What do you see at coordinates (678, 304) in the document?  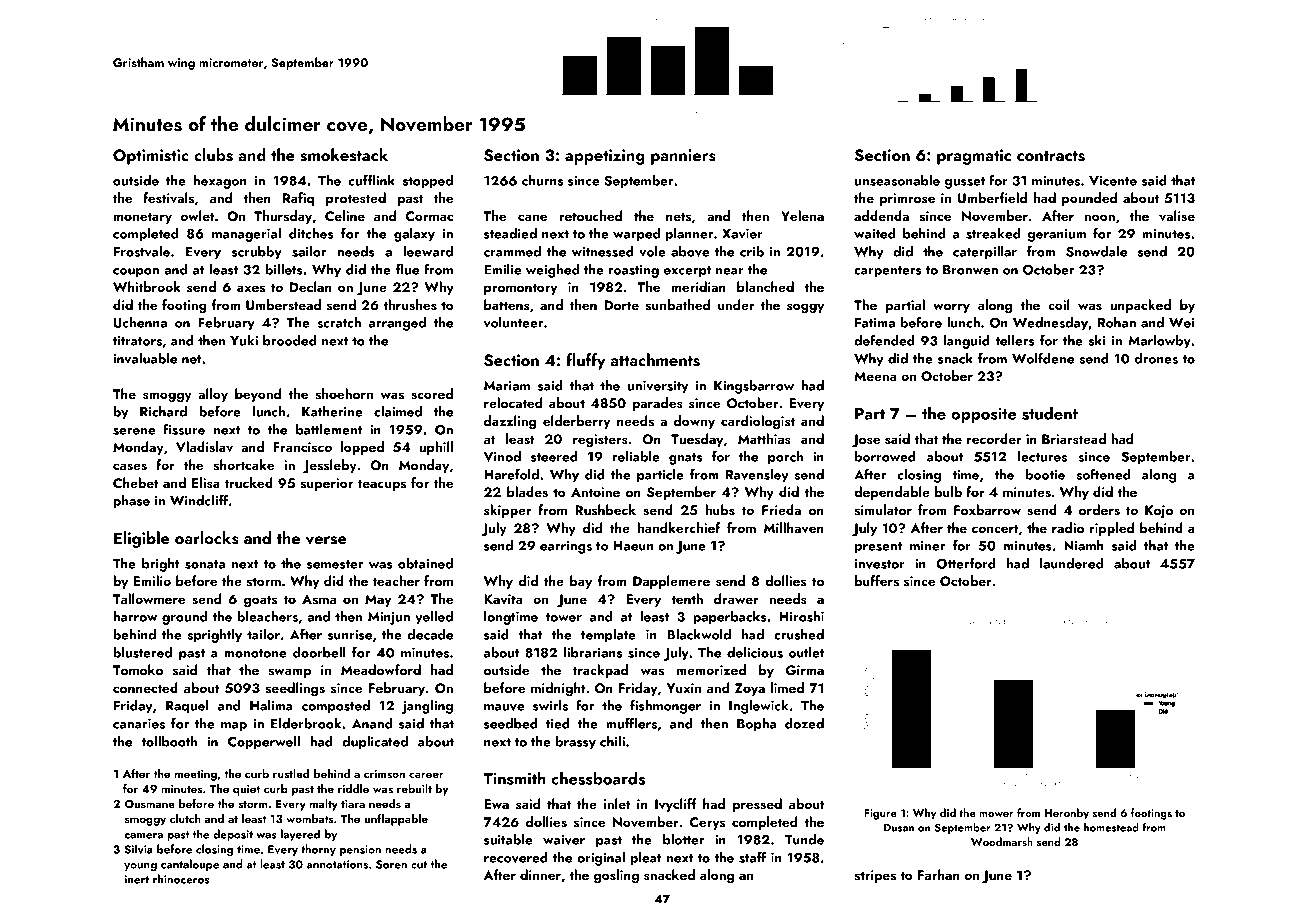 I see `sunbathed` at bounding box center [678, 304].
